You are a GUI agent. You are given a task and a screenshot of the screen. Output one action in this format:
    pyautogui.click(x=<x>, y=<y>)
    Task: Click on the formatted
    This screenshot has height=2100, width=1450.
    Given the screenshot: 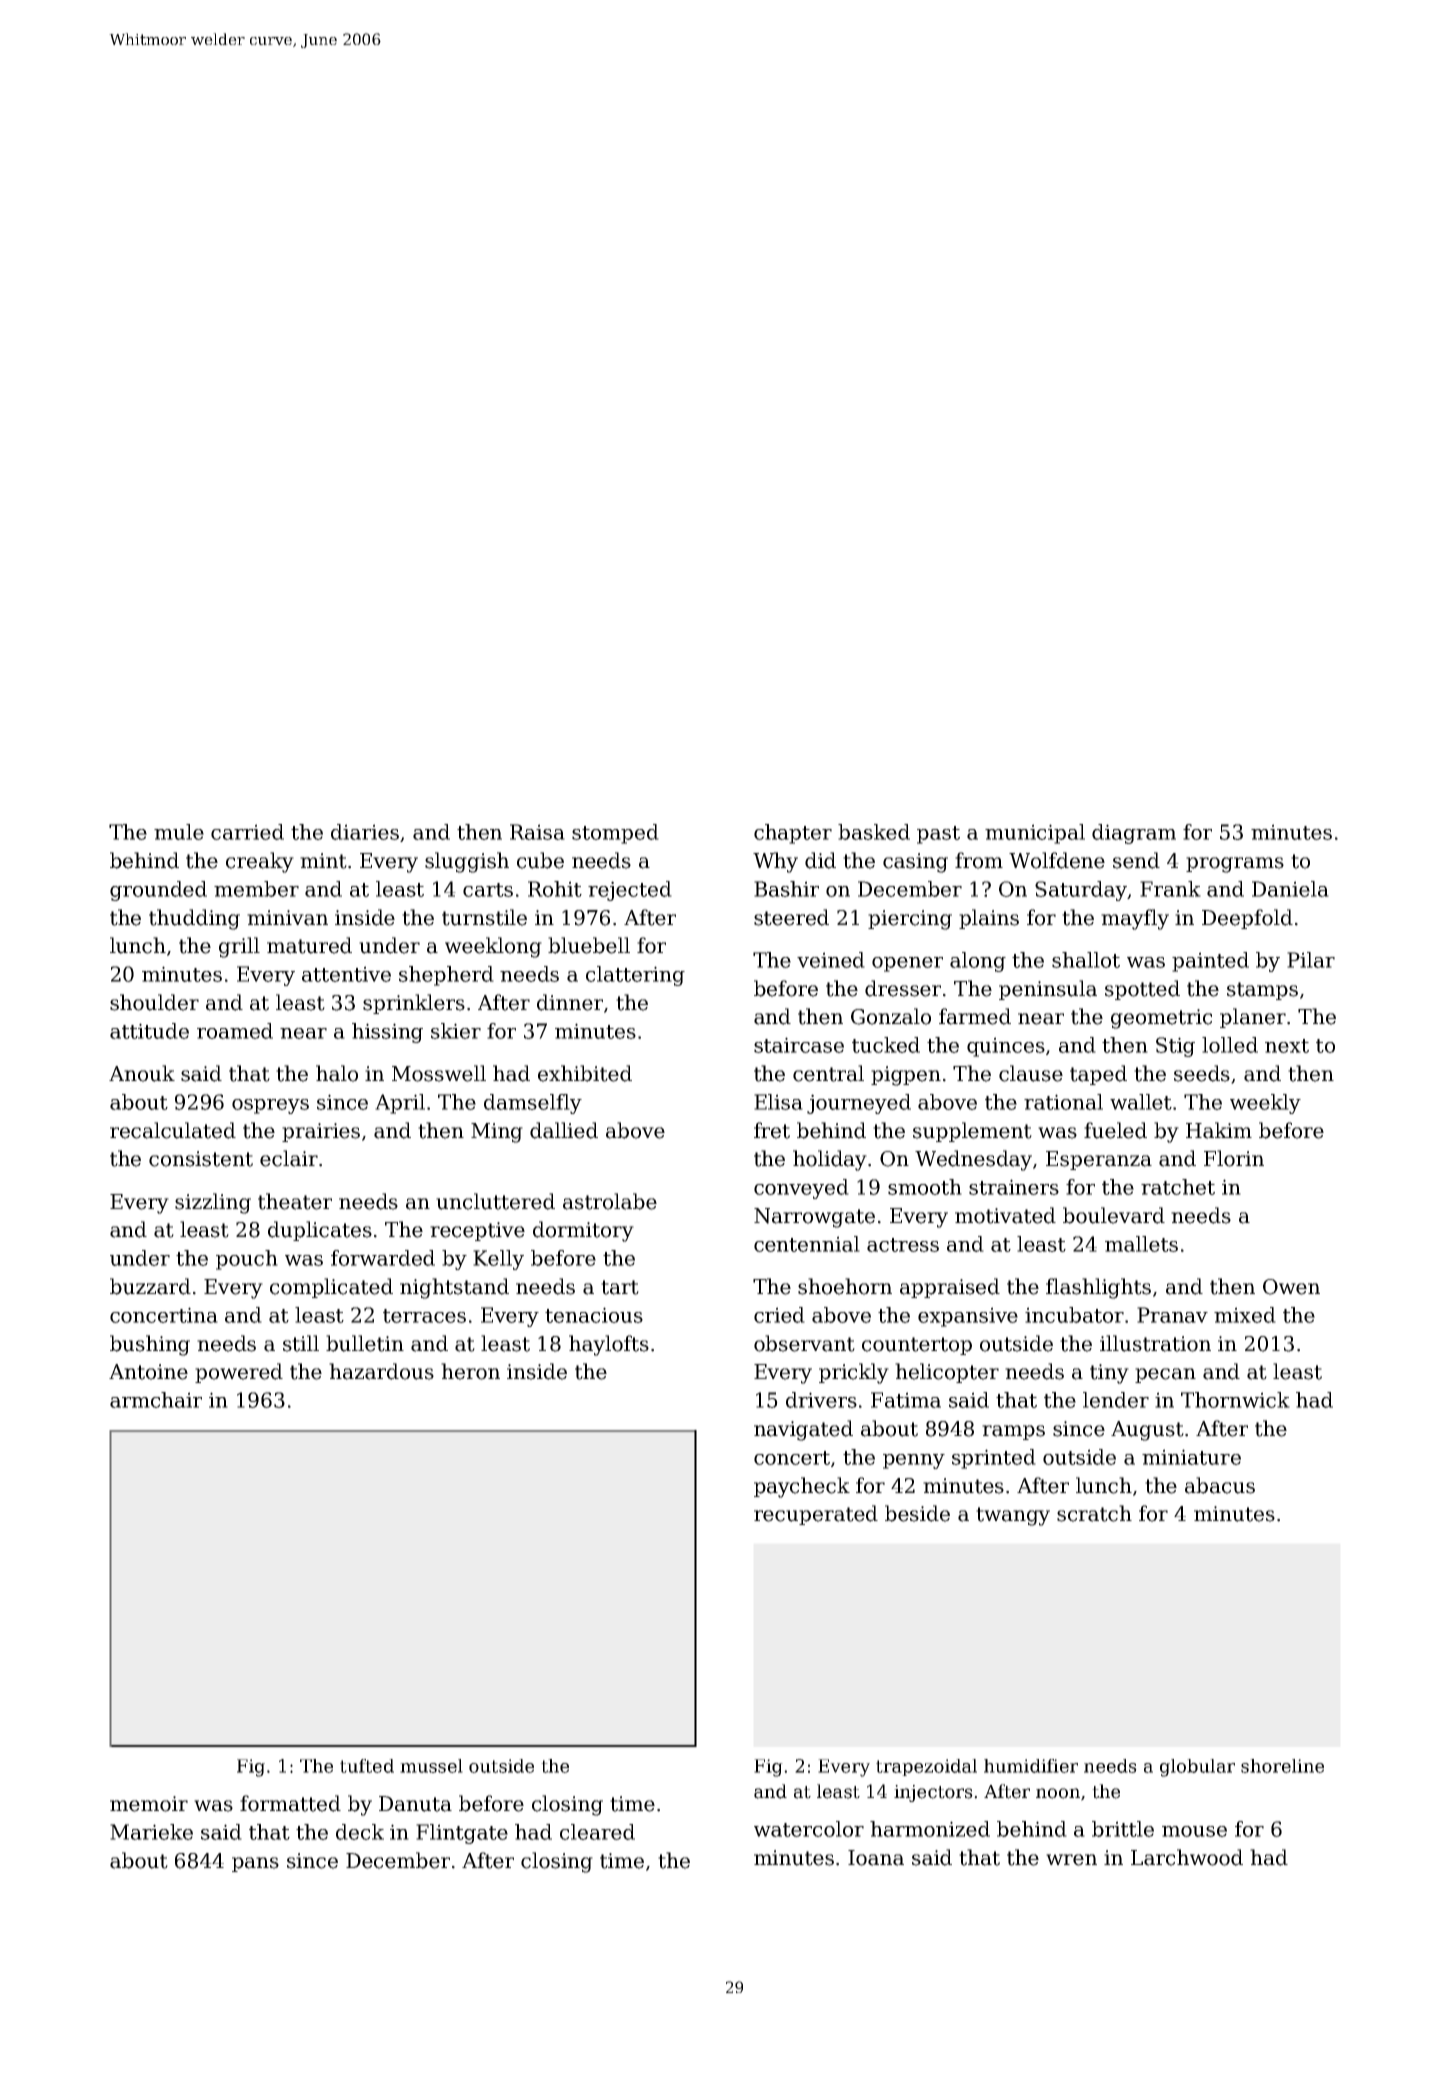 What is the action you would take?
    pyautogui.click(x=290, y=1803)
